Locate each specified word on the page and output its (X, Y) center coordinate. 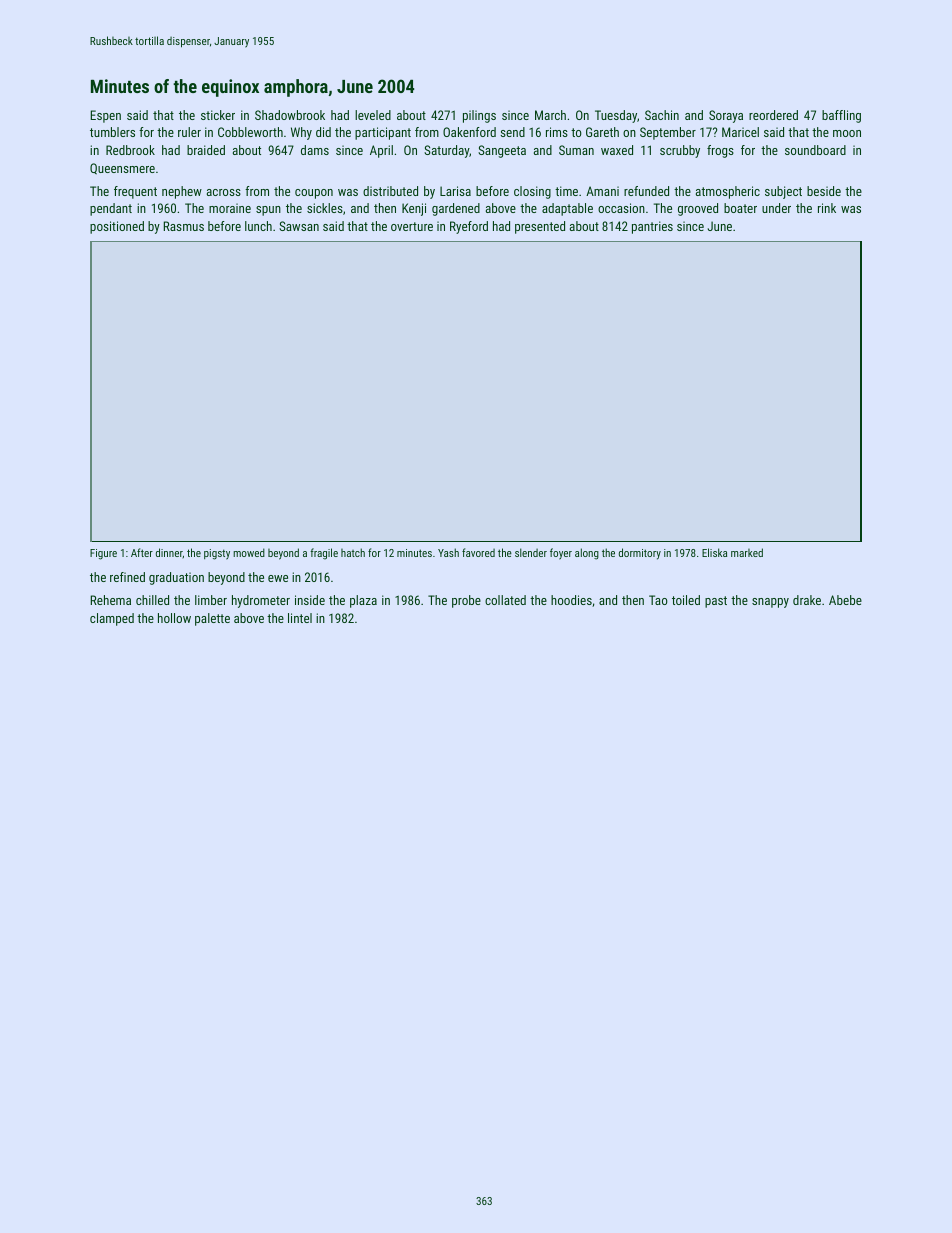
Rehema (111, 600)
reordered (773, 115)
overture (412, 226)
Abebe (845, 600)
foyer (561, 554)
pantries (652, 227)
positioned (117, 227)
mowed (249, 552)
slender (531, 552)
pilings (479, 116)
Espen (106, 116)
